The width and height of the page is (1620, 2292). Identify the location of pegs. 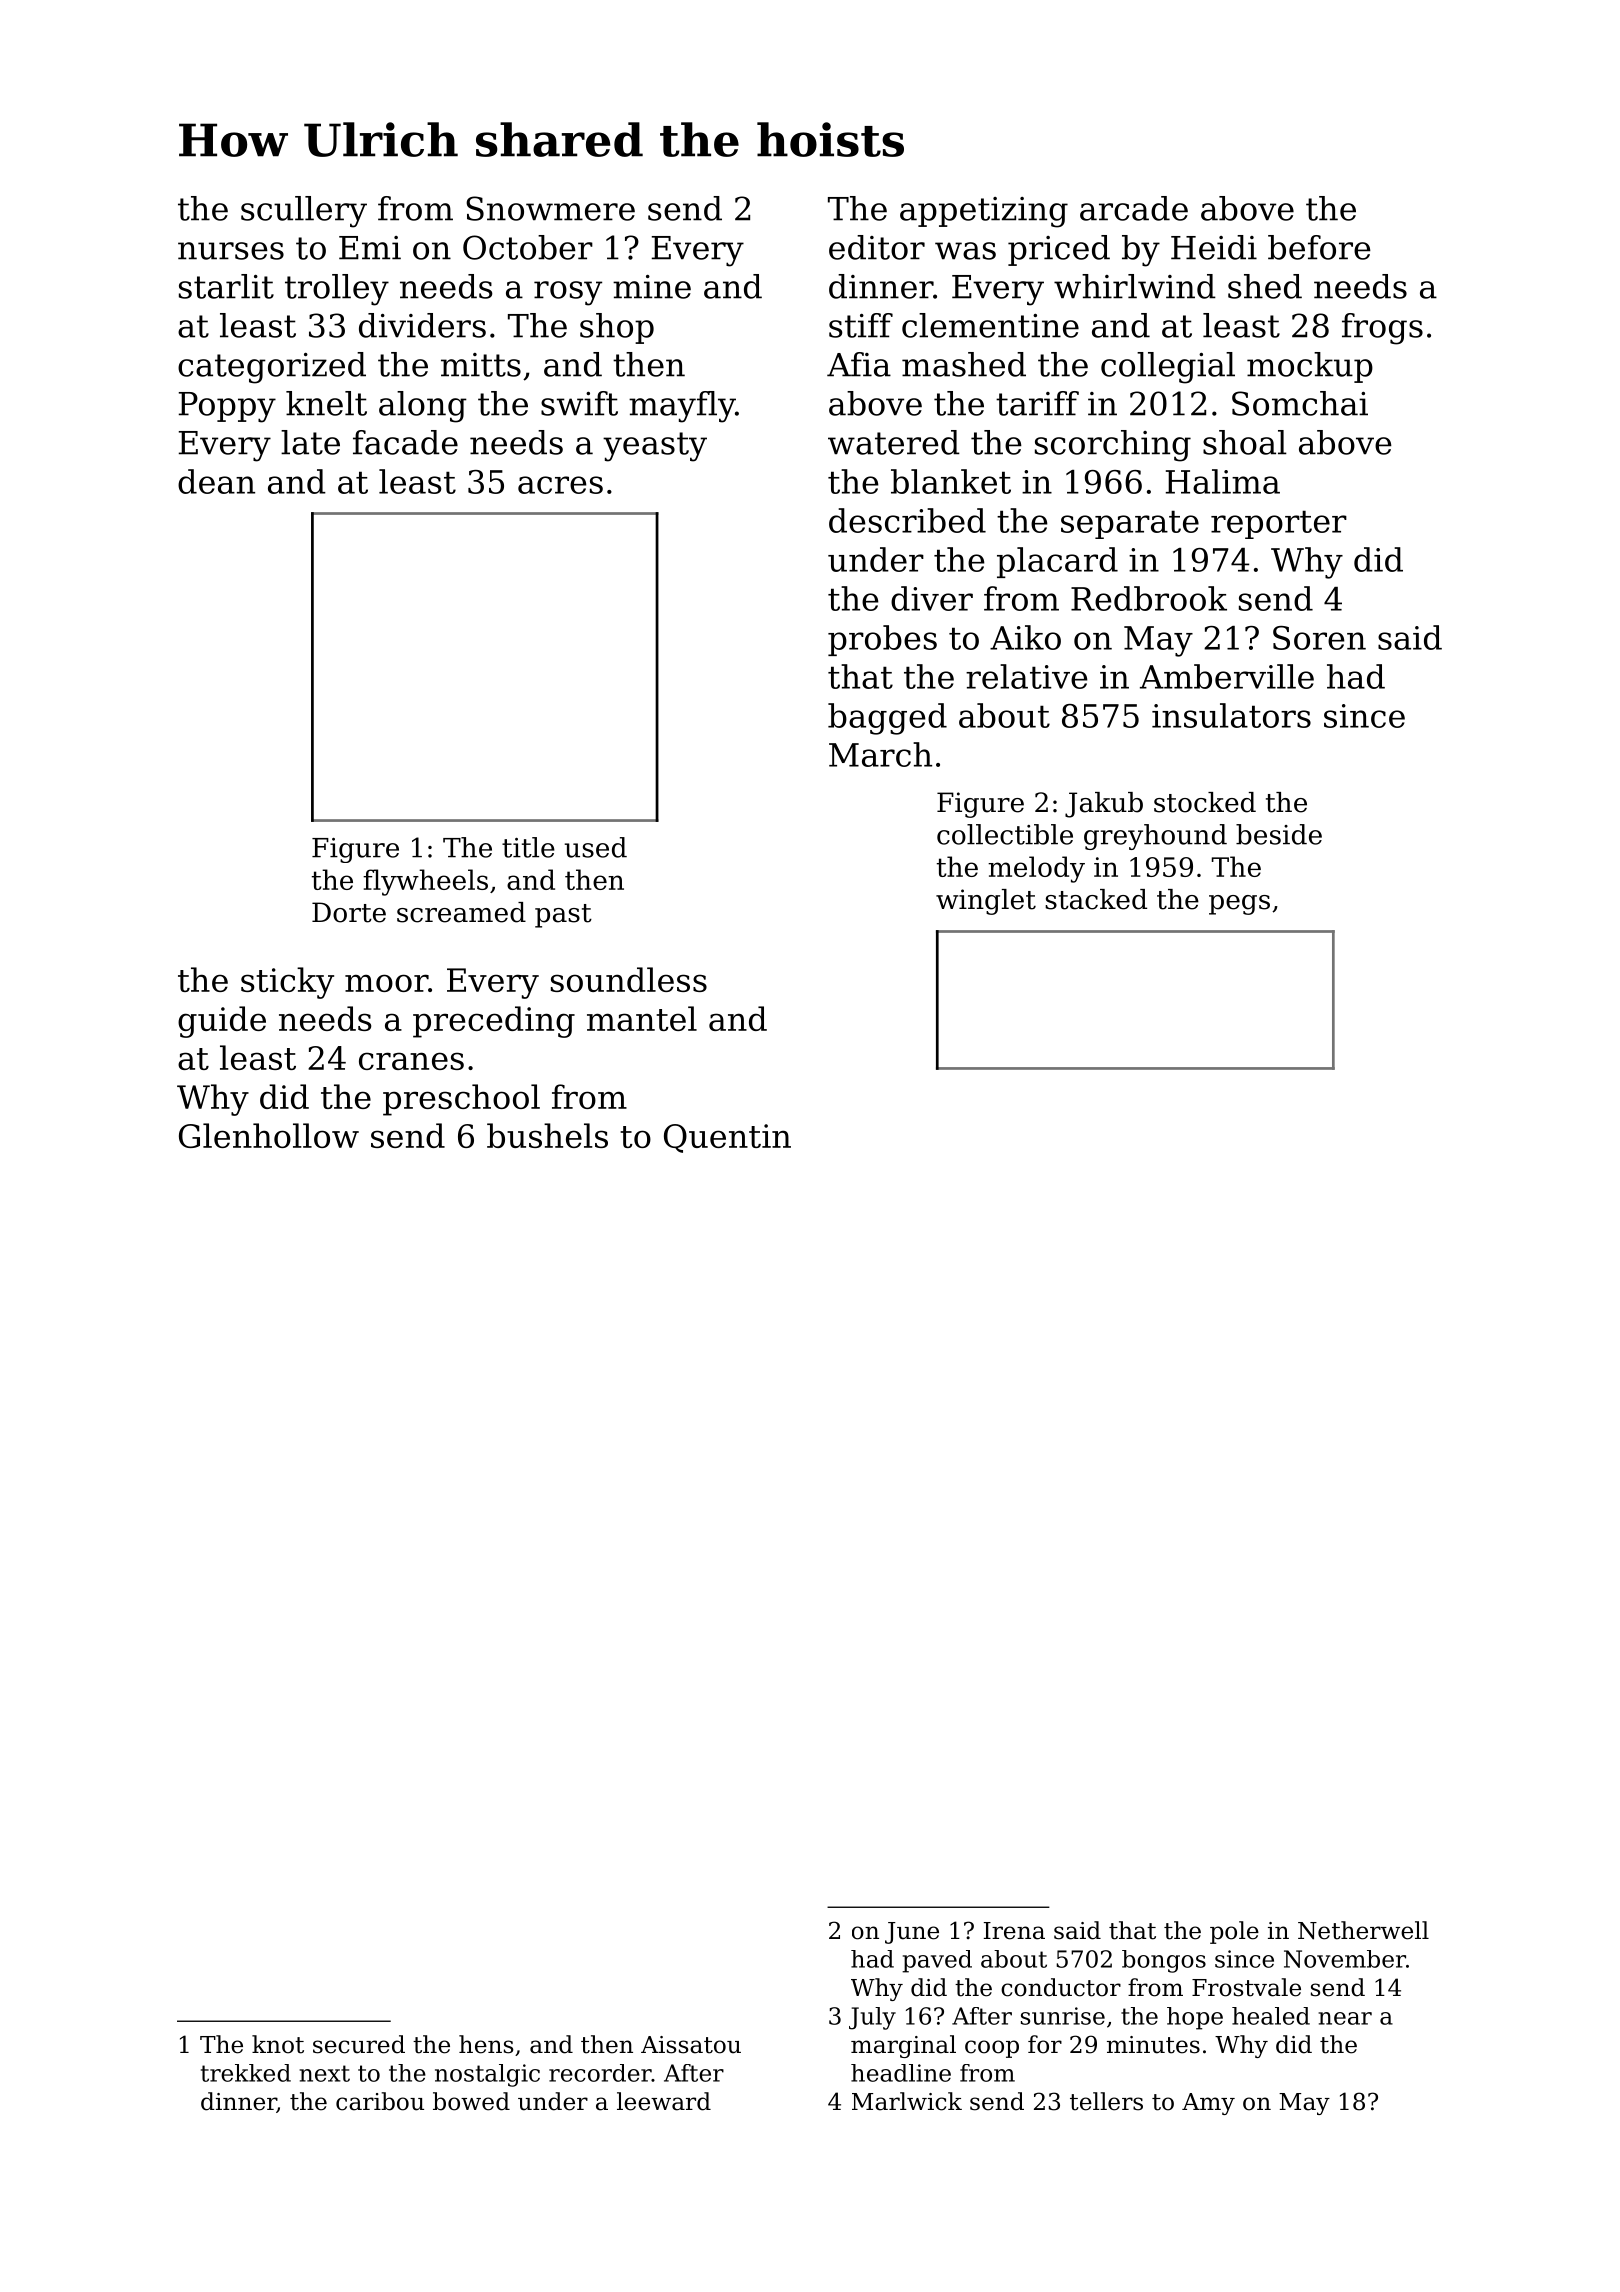
(1239, 905).
